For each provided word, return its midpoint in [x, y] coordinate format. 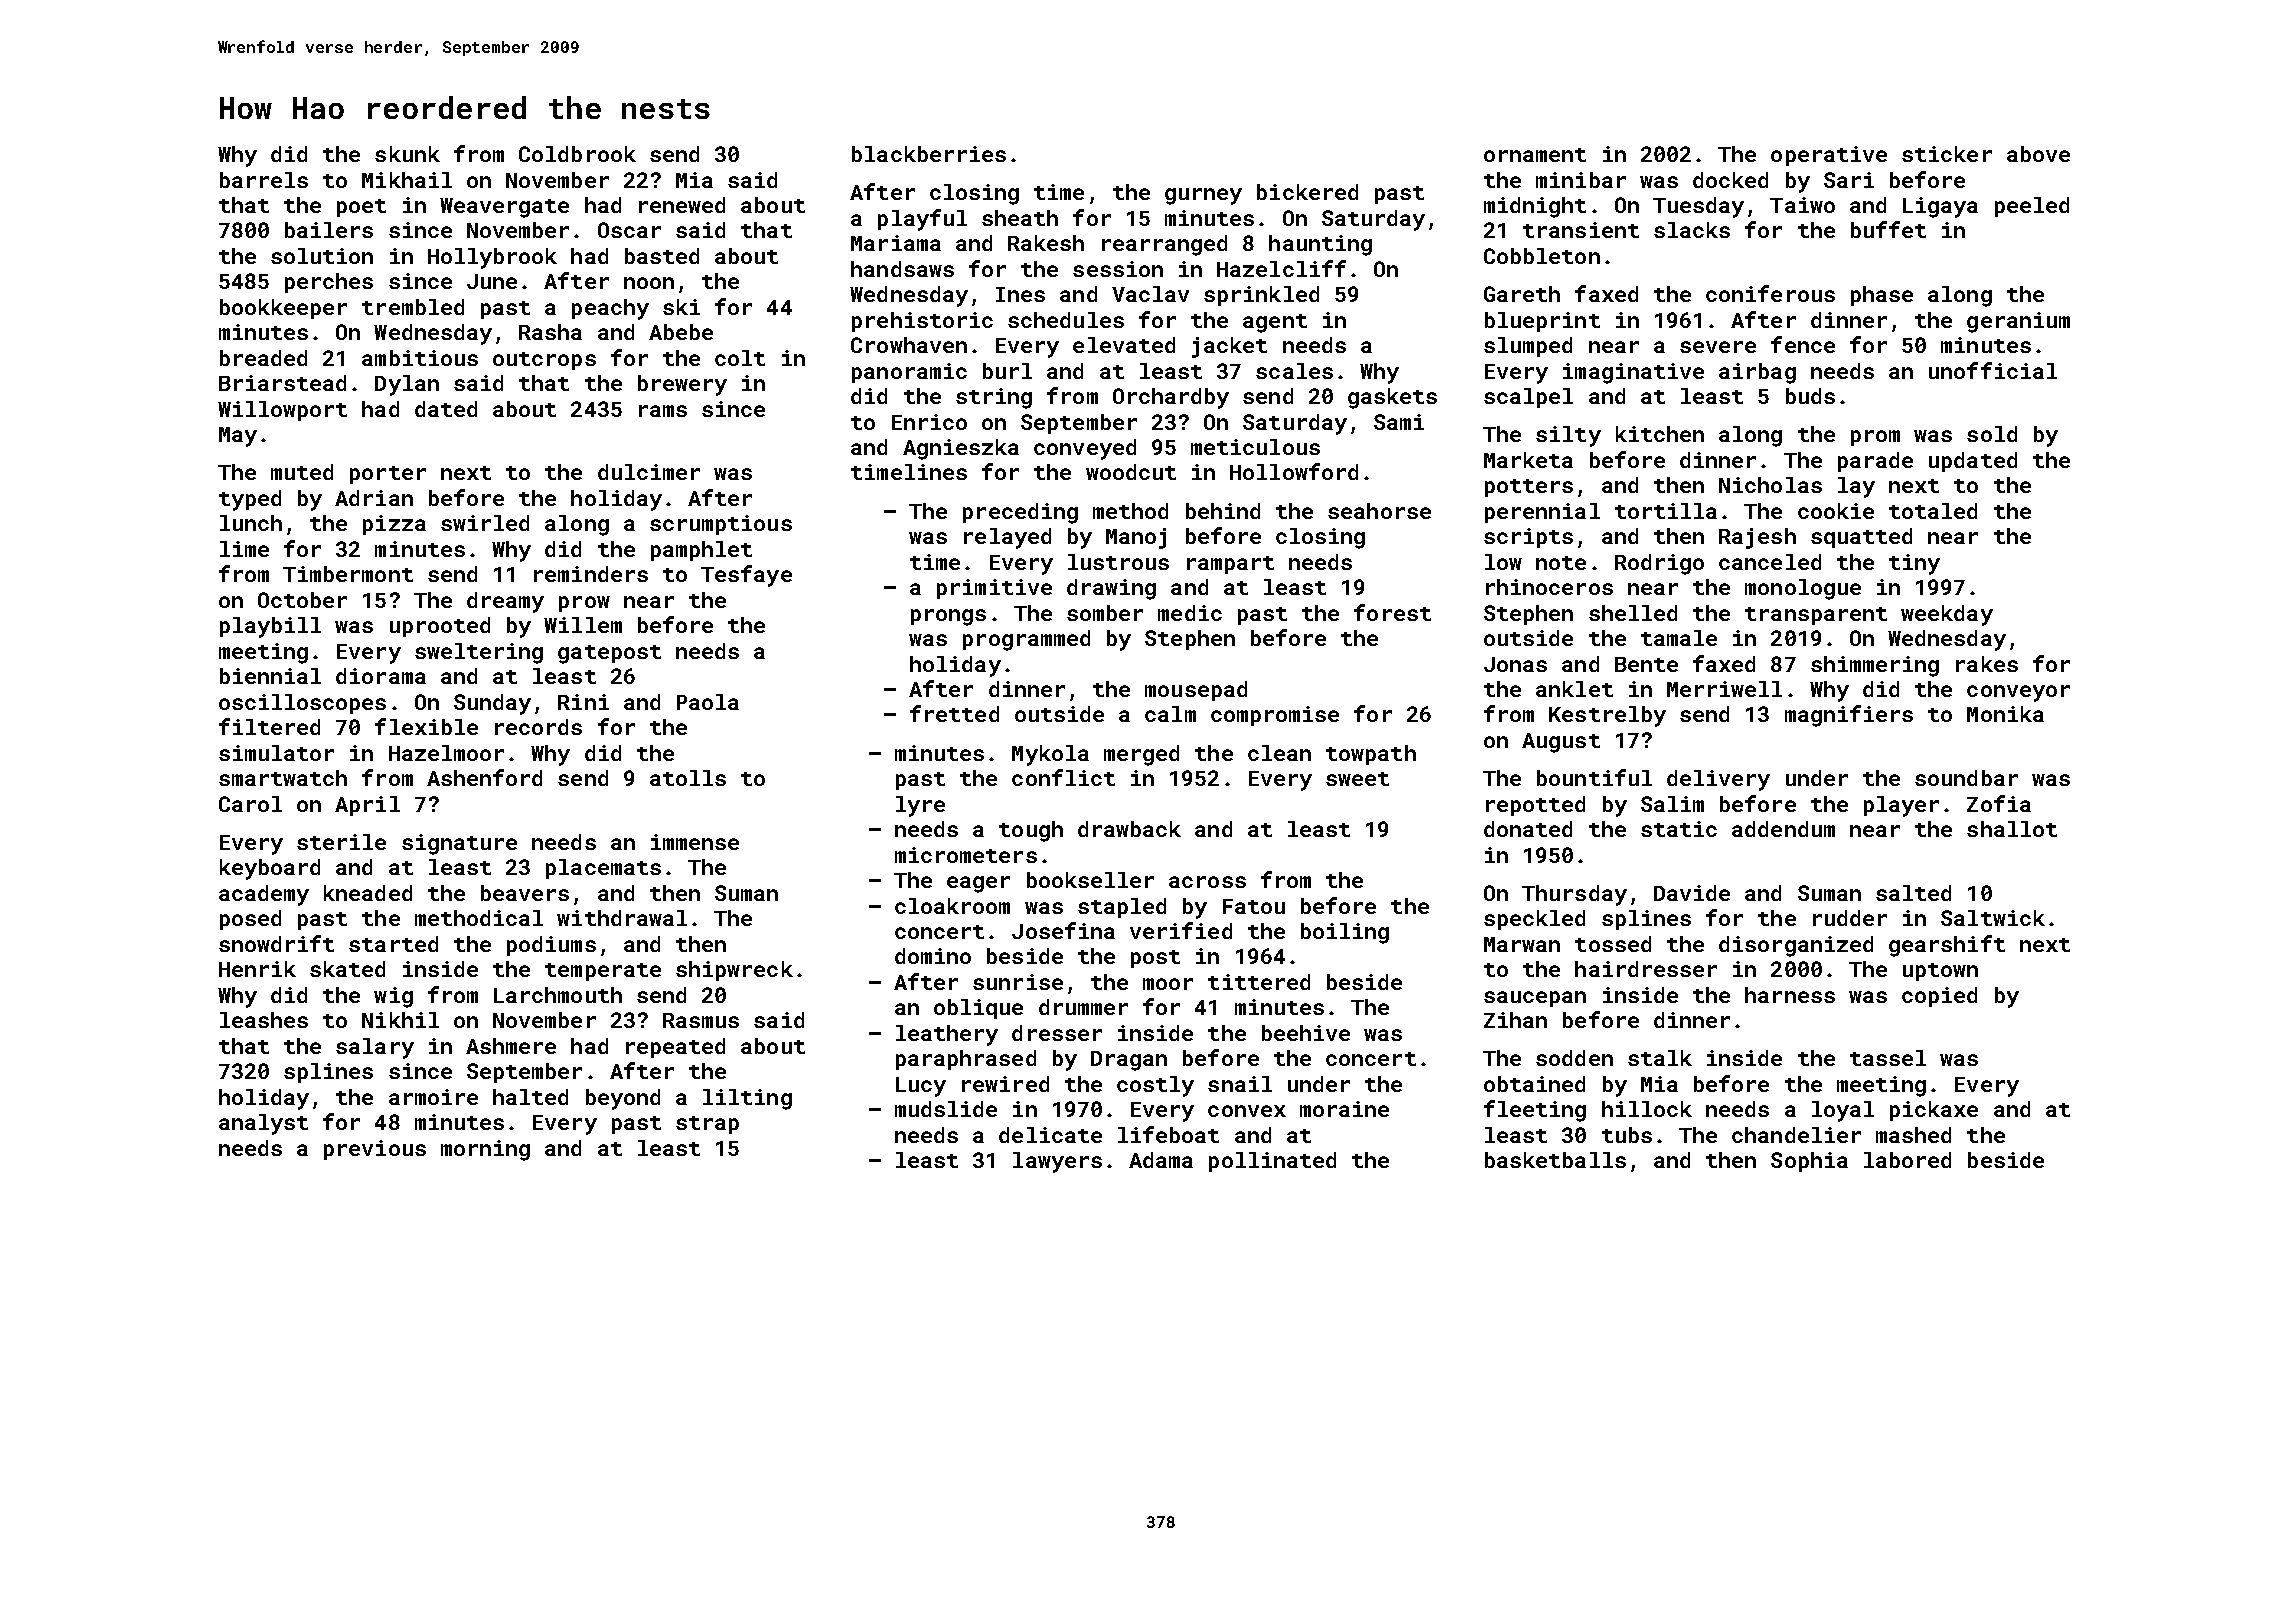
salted [1913, 893]
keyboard [270, 869]
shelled [1633, 613]
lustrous [1118, 562]
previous [375, 1150]
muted [302, 472]
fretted [954, 713]
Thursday [1574, 895]
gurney [1203, 196]
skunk [407, 154]
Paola [708, 702]
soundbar [1966, 778]
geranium [2018, 322]
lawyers [1057, 1162]
